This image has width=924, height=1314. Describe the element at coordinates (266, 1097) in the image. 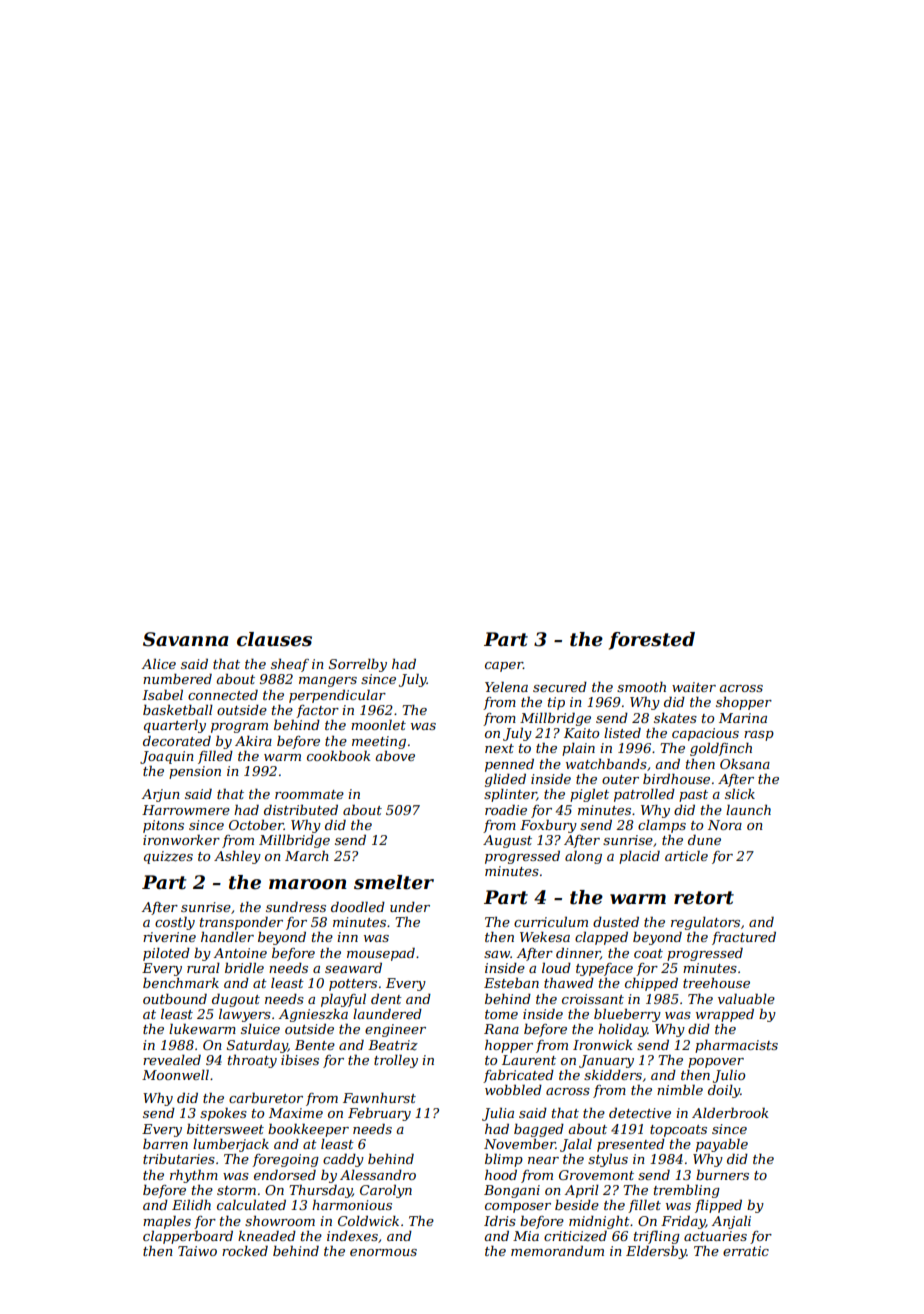

I see `carburetor` at that location.
